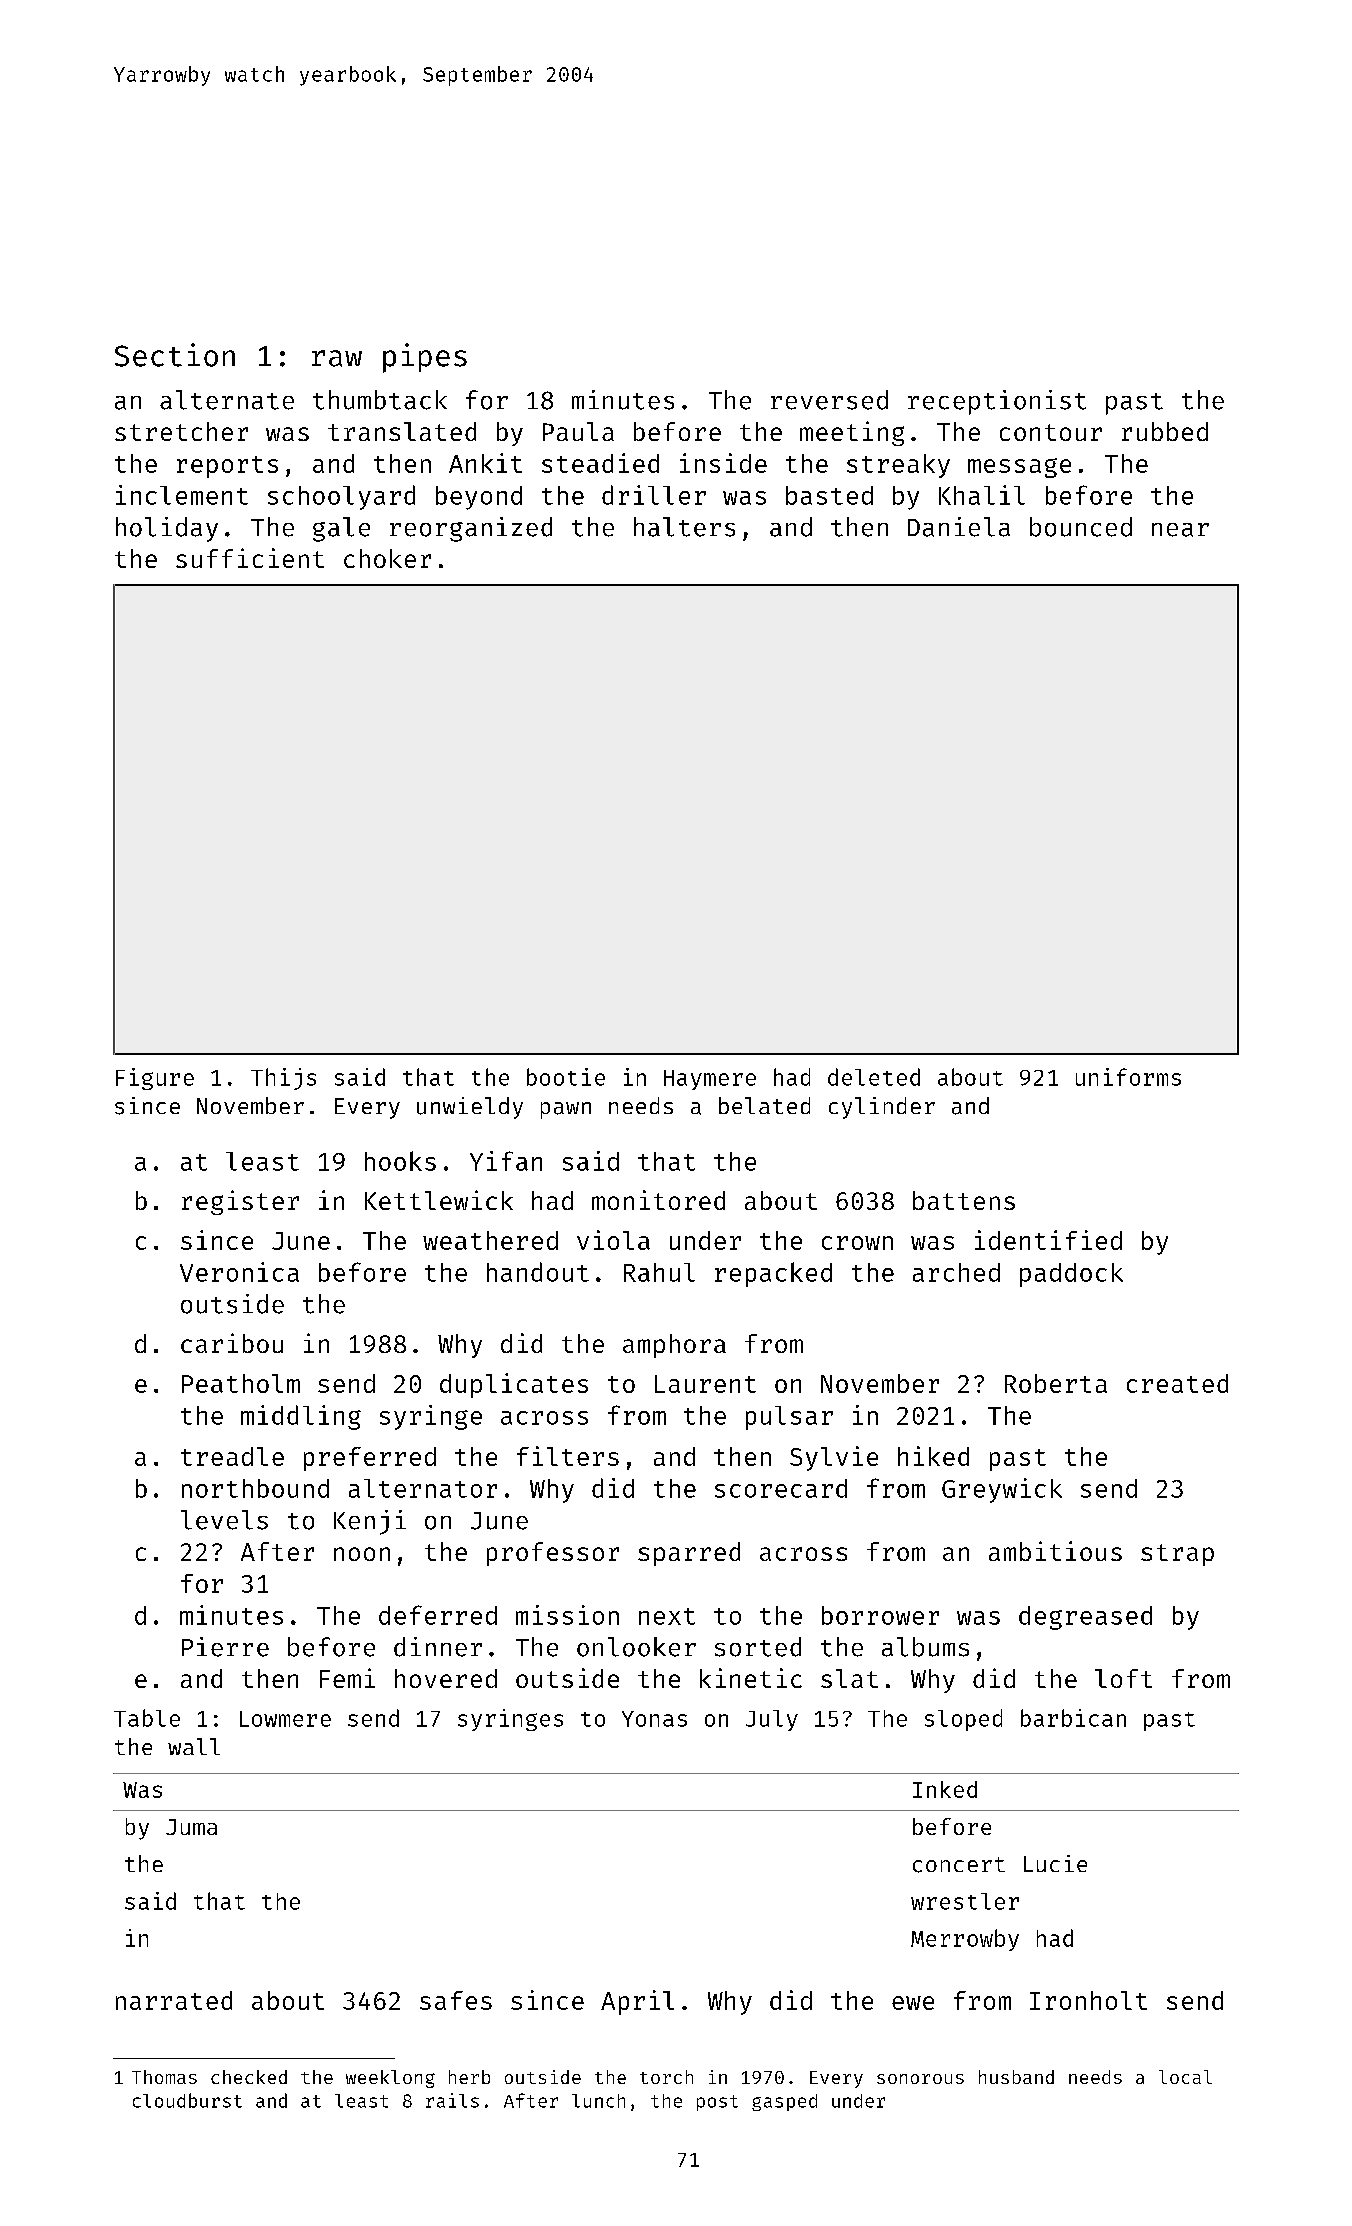 This document has height=2226, width=1352. What do you see at coordinates (684, 527) in the document?
I see `halters` at bounding box center [684, 527].
